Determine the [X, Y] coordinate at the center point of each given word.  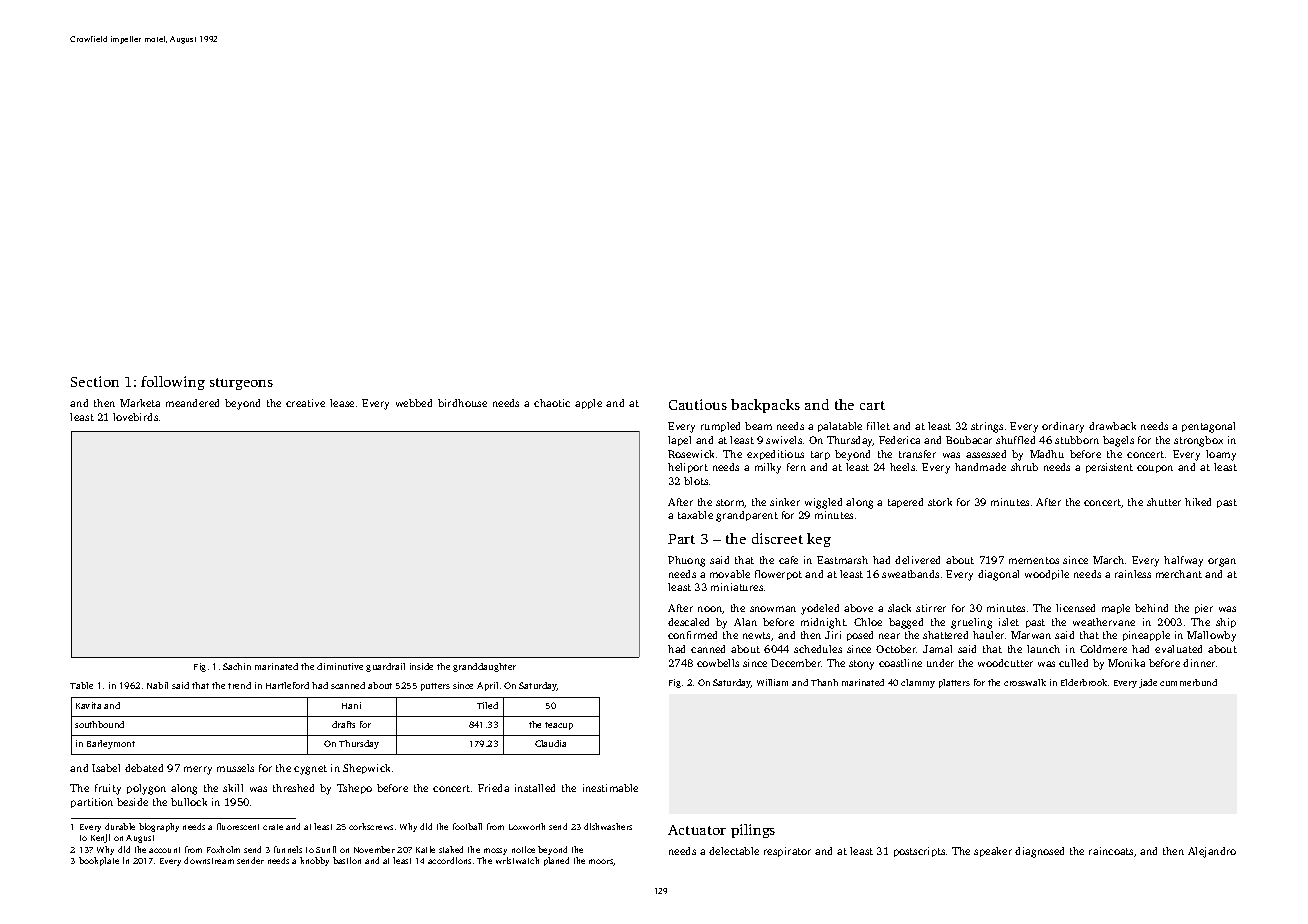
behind [1151, 608]
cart [872, 405]
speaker [993, 852]
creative [305, 403]
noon [710, 610]
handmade [980, 467]
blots [696, 481]
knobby [314, 861]
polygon [146, 789]
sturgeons [241, 384]
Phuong [686, 561]
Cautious [698, 404]
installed [535, 788]
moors [601, 862]
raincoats [1111, 851]
